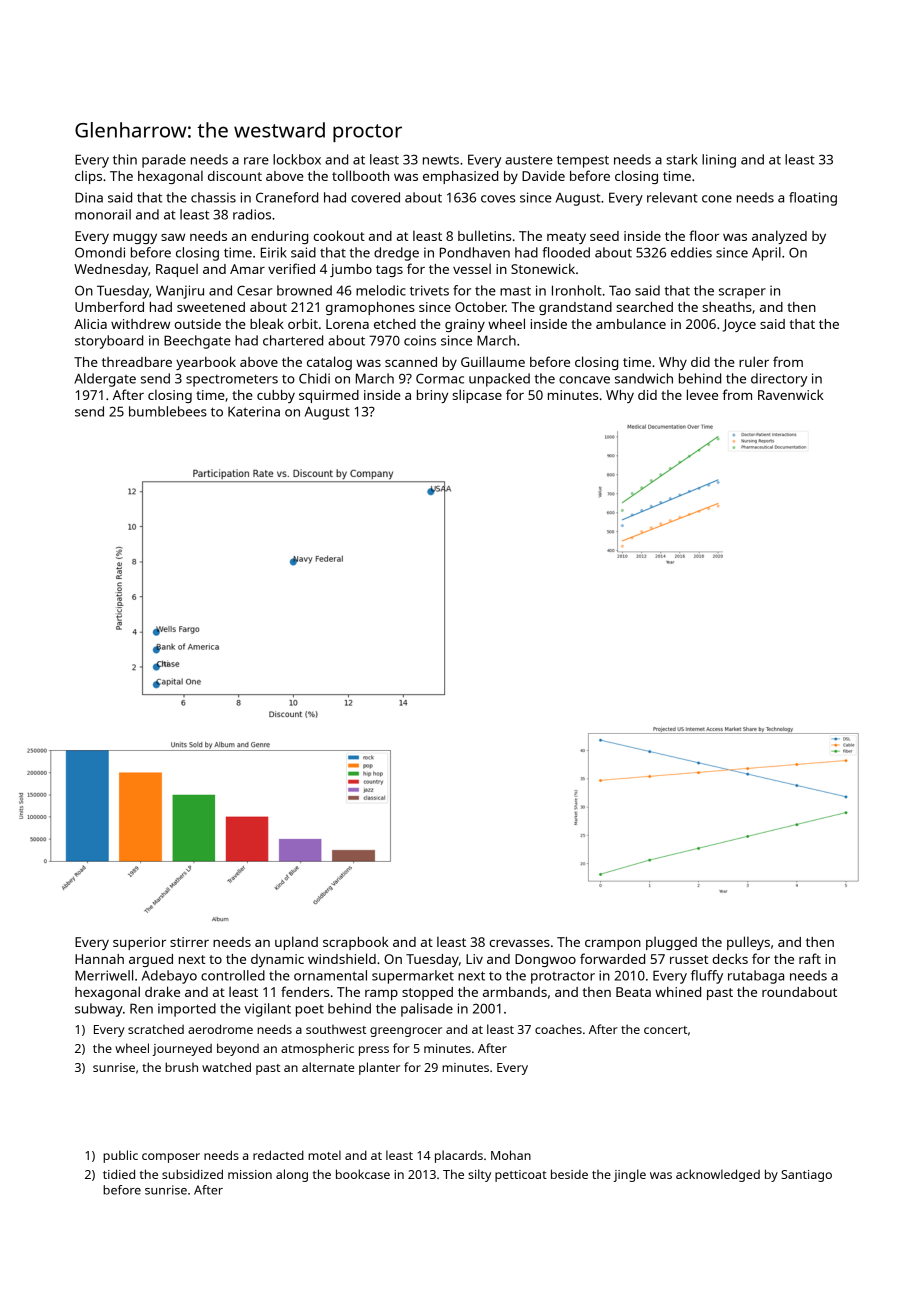 Image resolution: width=924 pixels, height=1308 pixels. I want to click on Santiago, so click(806, 1176).
